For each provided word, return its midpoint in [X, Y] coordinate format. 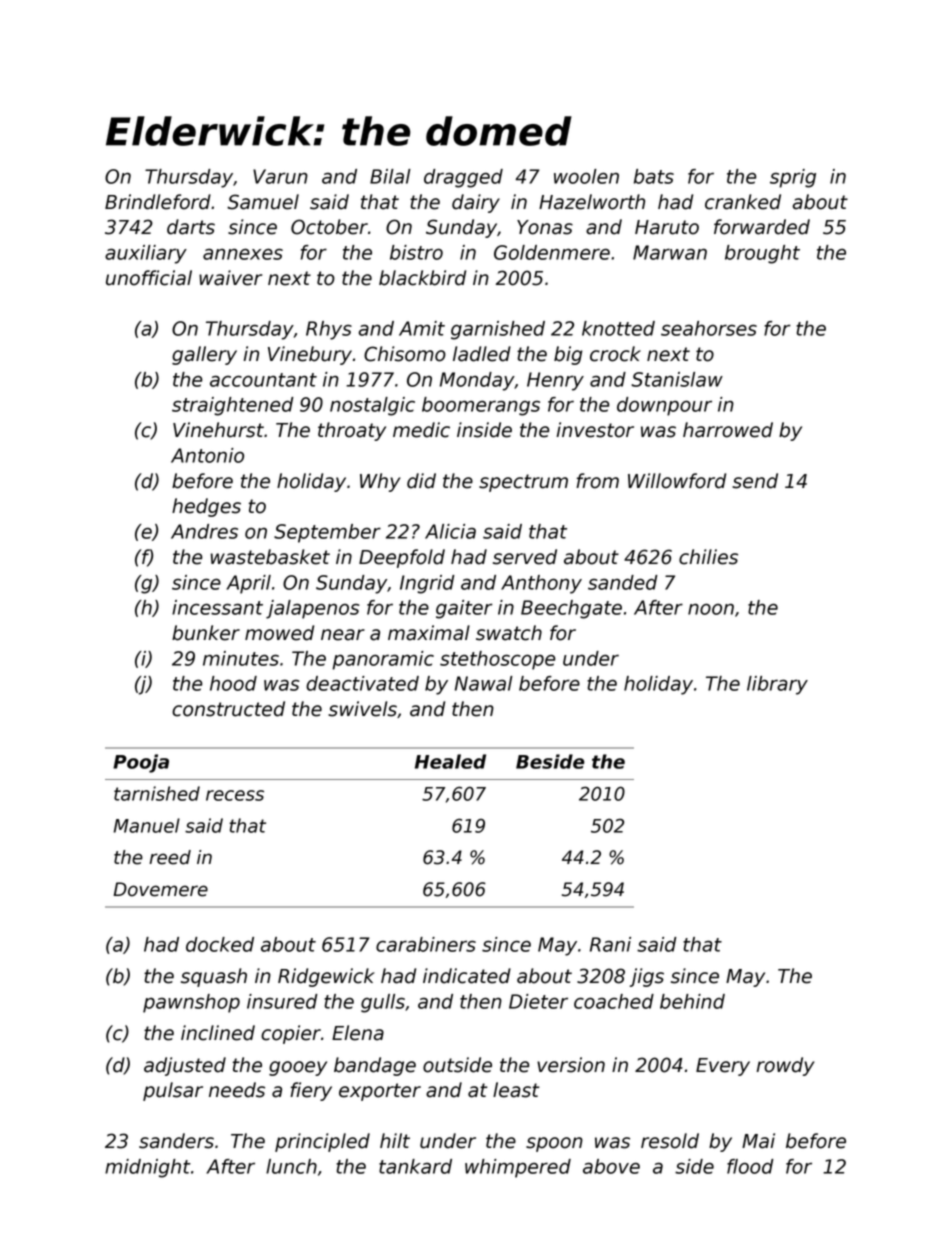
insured [282, 1001]
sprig [793, 178]
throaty [352, 431]
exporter [380, 1092]
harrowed [728, 430]
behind [692, 1001]
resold [670, 1141]
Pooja [141, 763]
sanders [176, 1141]
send [755, 481]
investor [595, 430]
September [327, 533]
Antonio [207, 455]
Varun [280, 176]
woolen [586, 176]
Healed [450, 761]
